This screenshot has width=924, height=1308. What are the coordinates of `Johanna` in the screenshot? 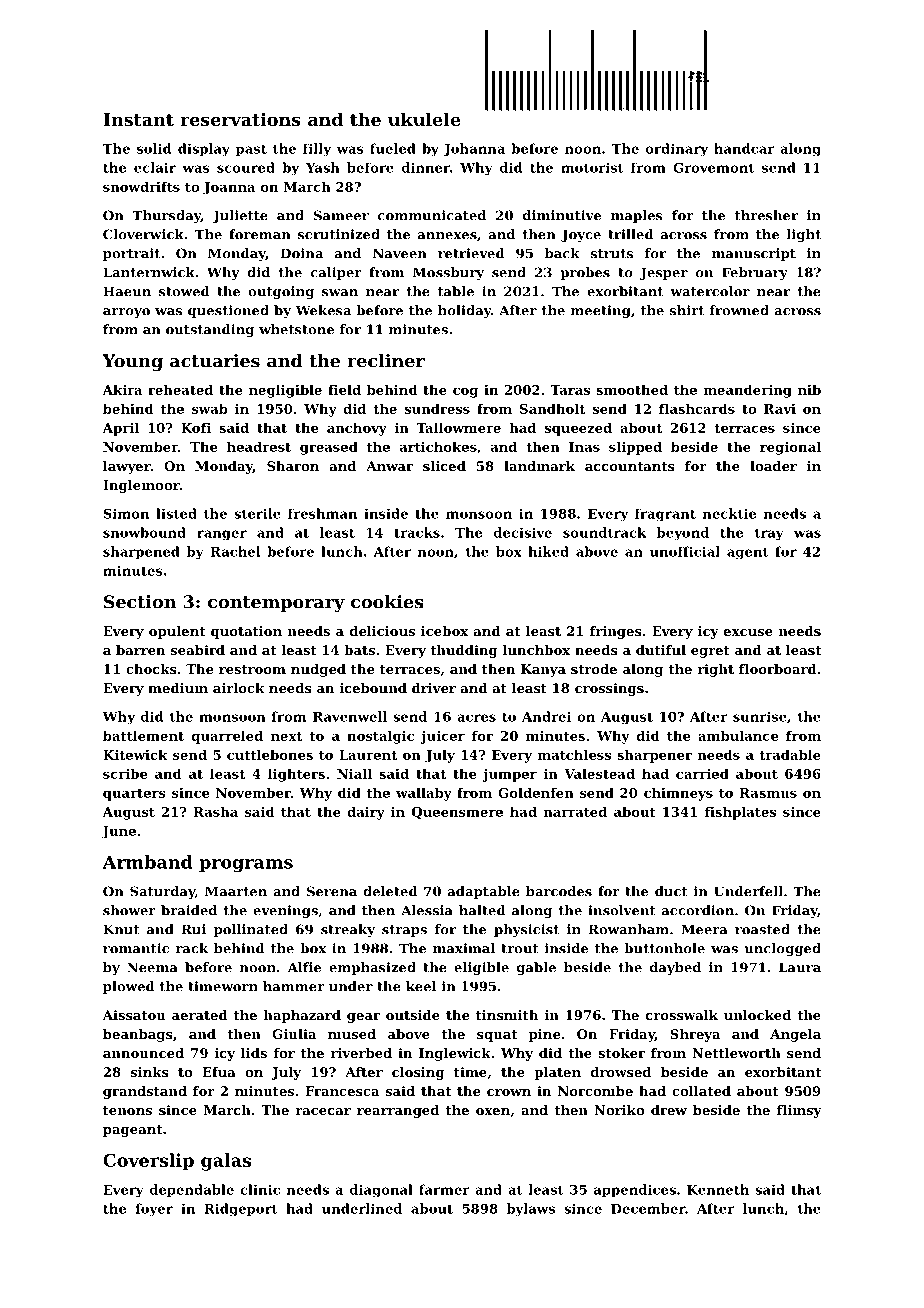 It's located at (474, 149).
